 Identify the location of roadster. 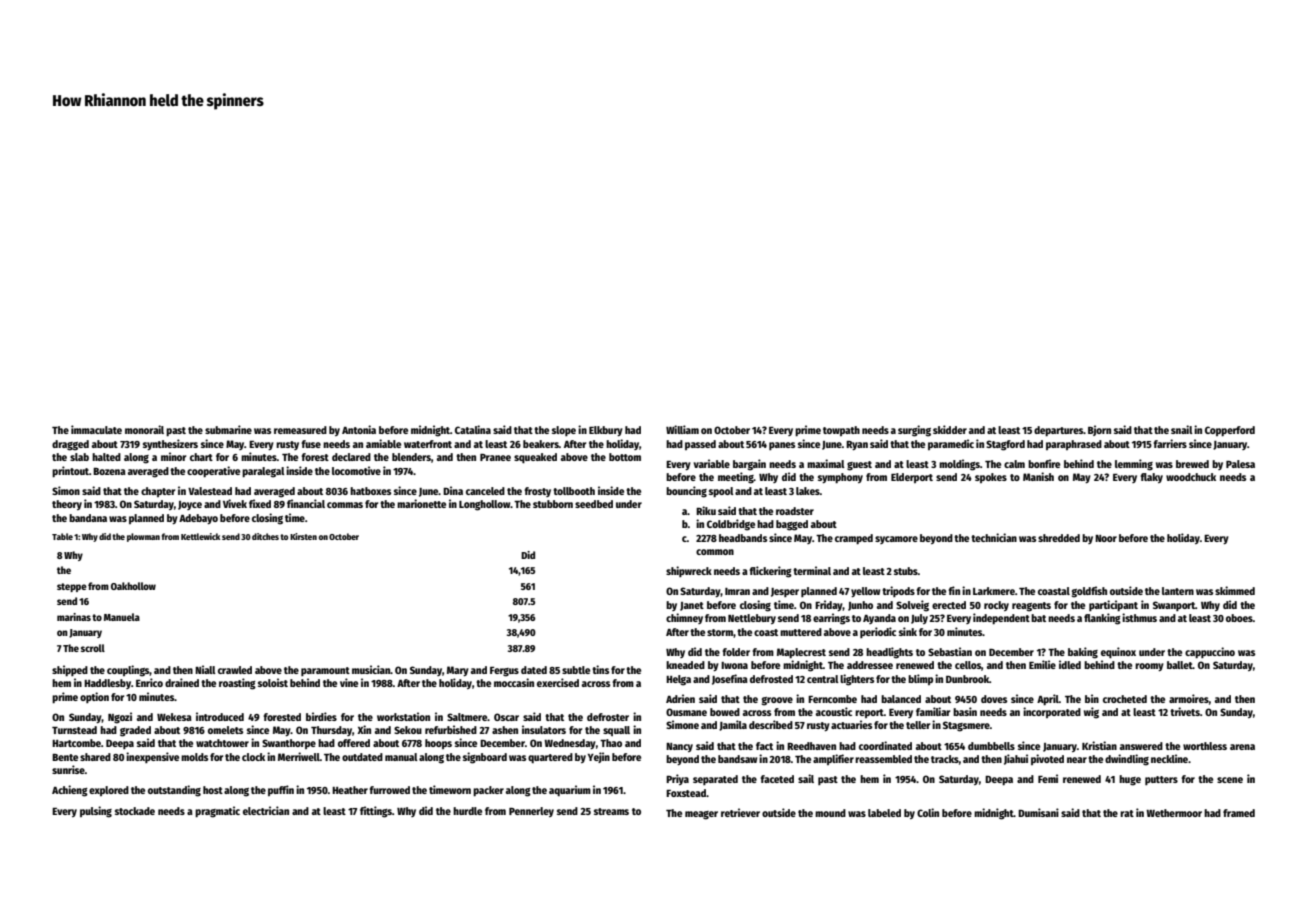
(795, 511).
